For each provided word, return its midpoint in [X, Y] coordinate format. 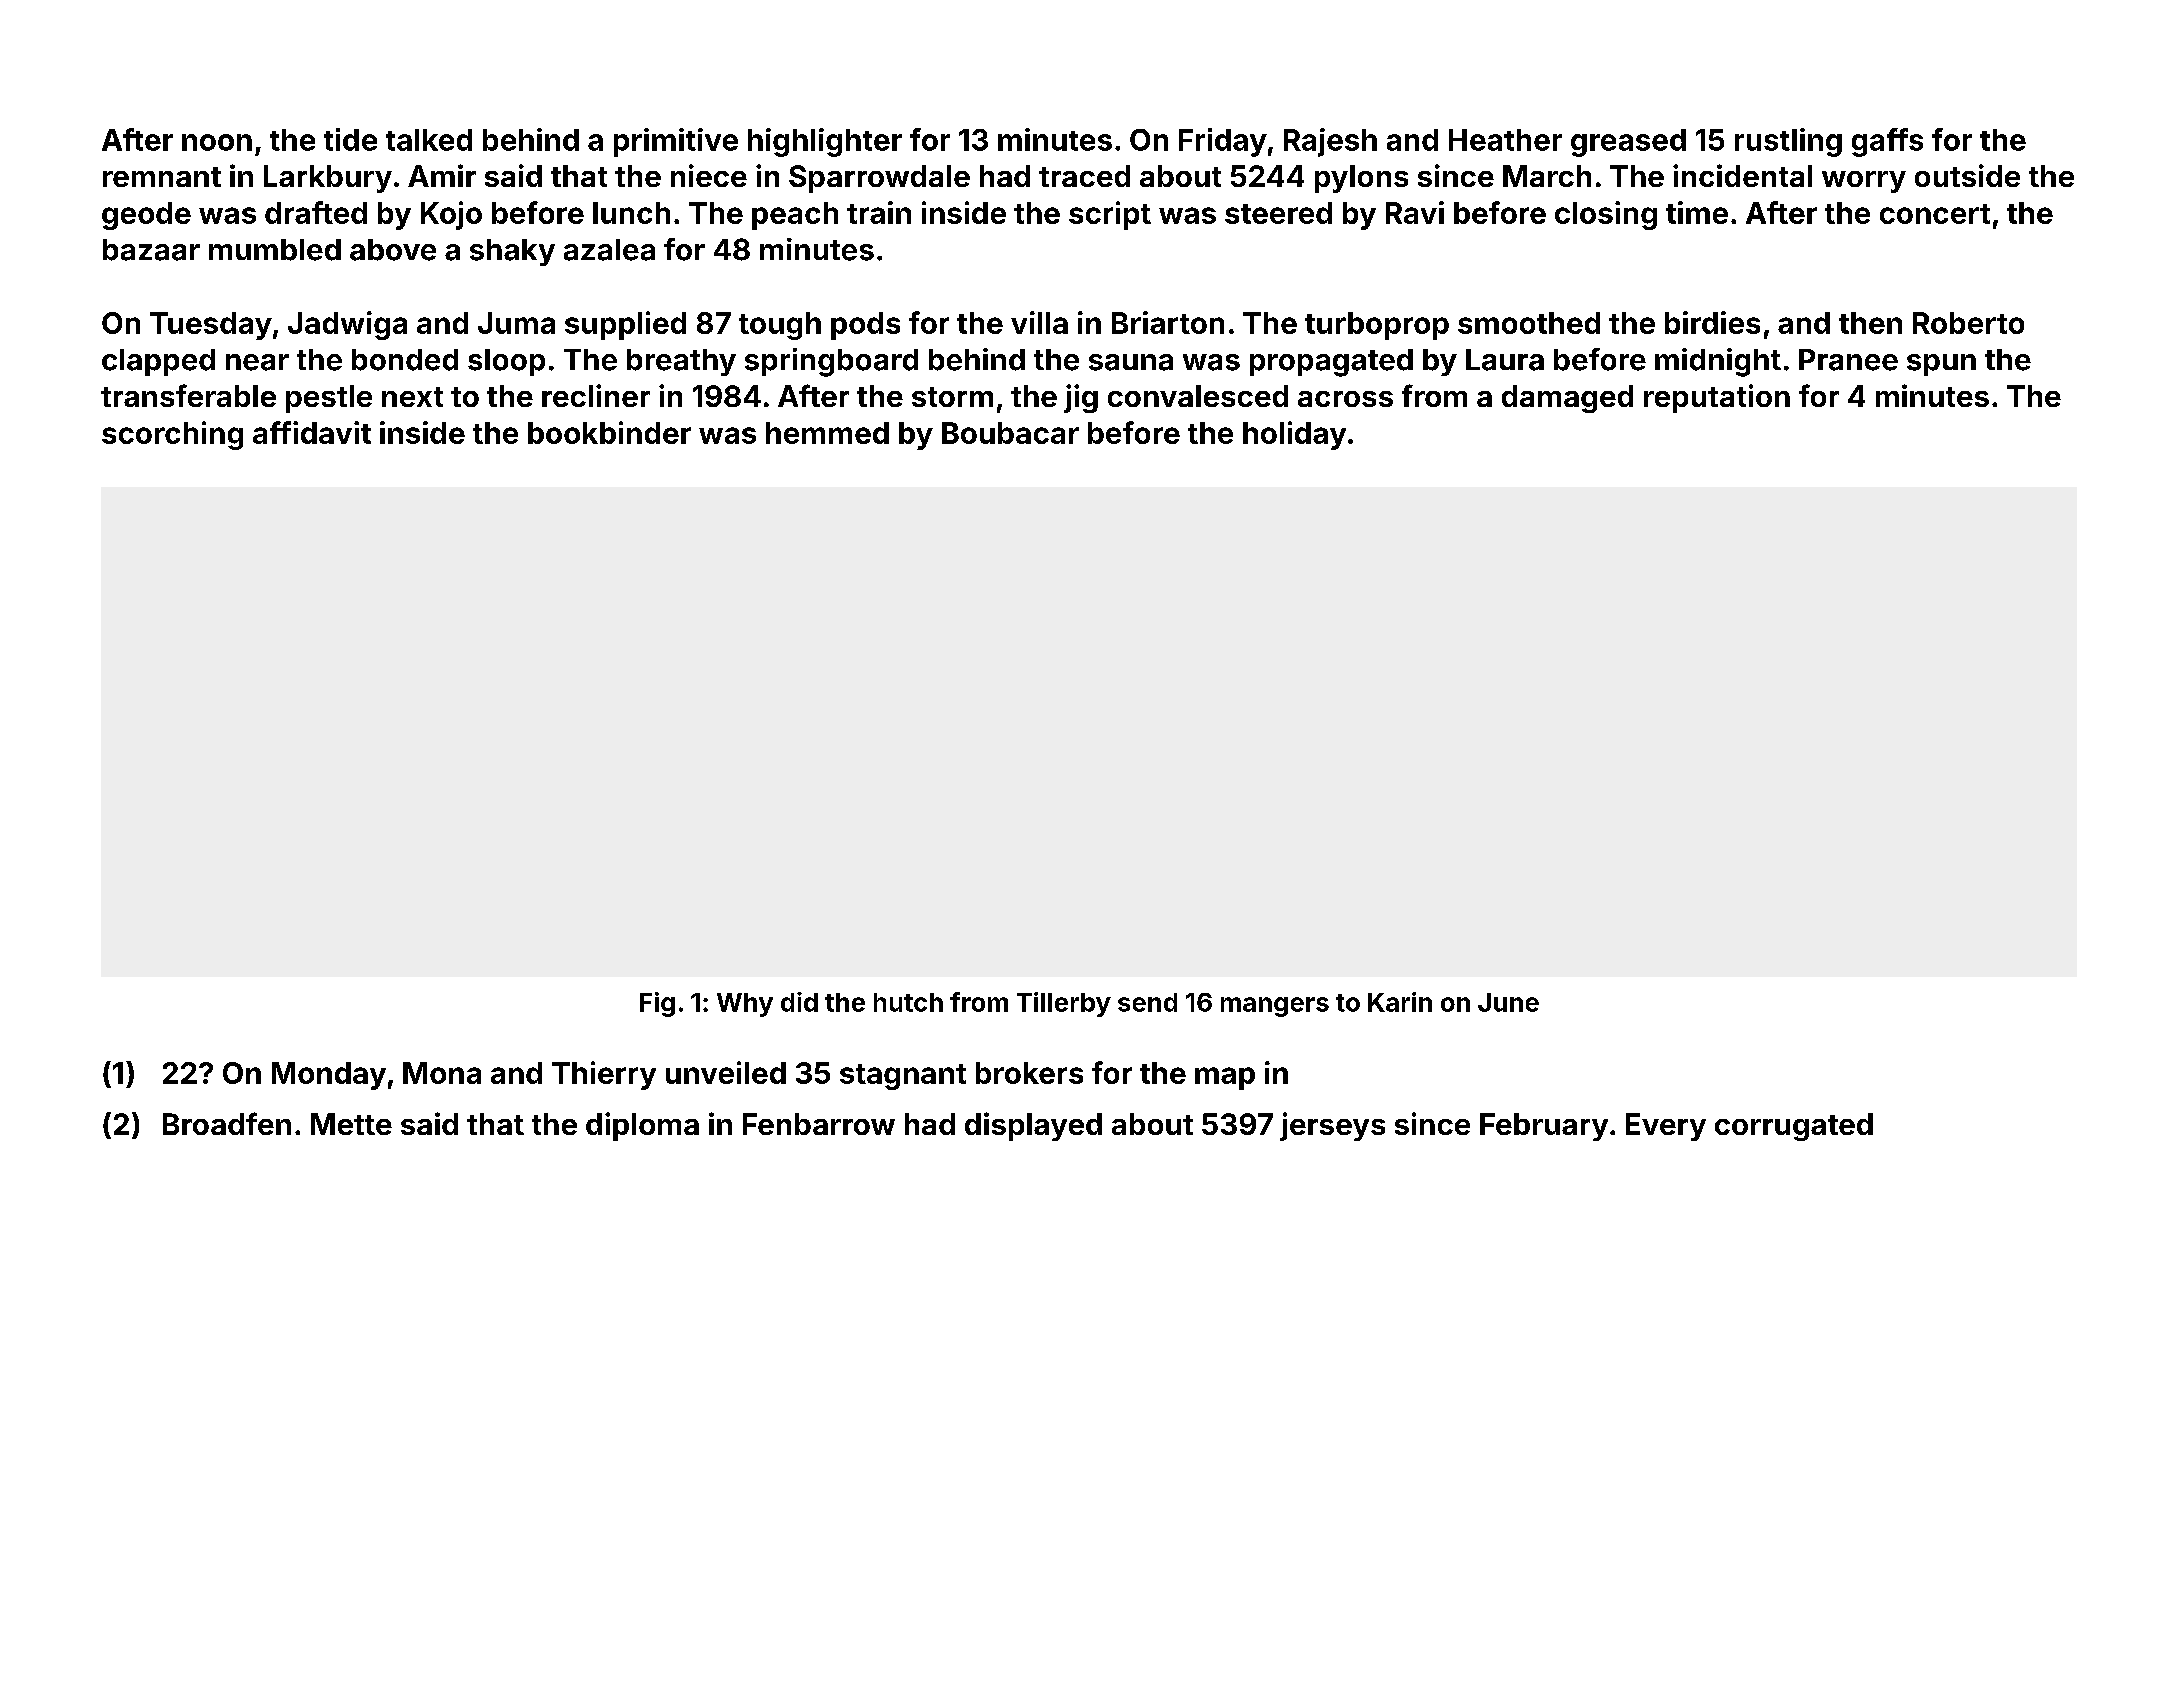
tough [780, 326]
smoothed [1529, 323]
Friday [1223, 142]
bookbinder [609, 432]
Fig [657, 1004]
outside [1967, 175]
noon [217, 142]
